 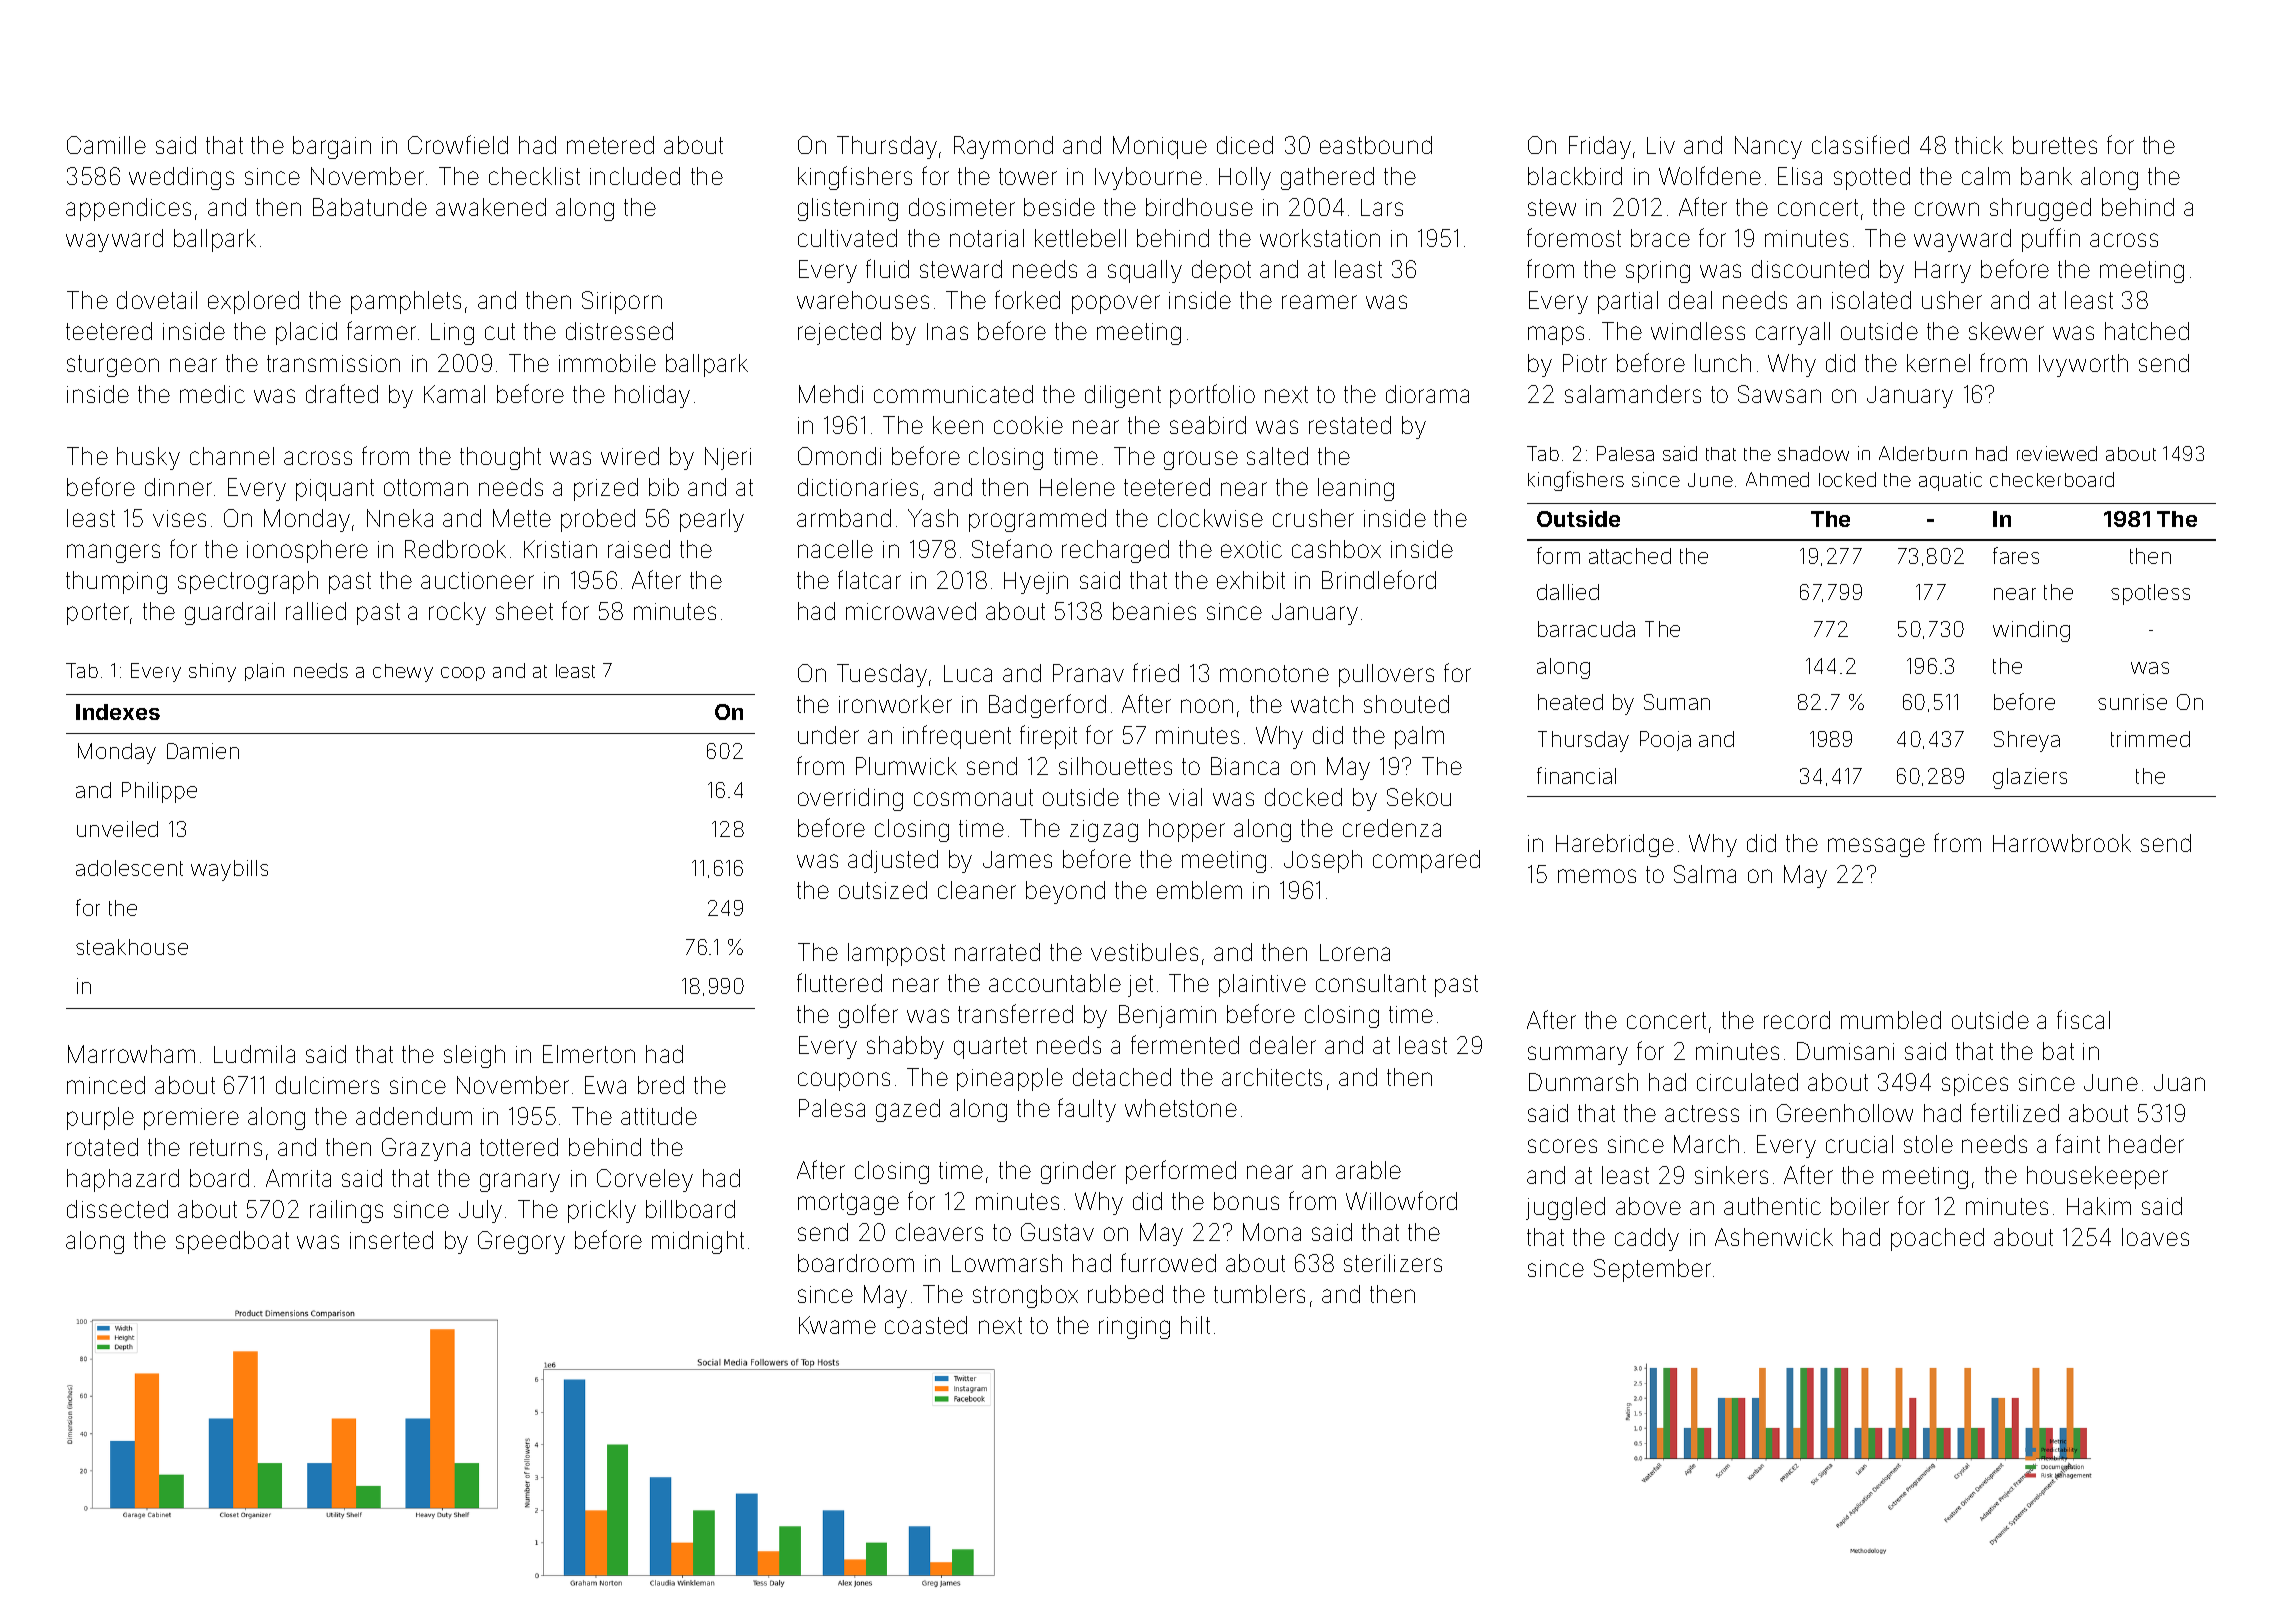 I want to click on Helene, so click(x=1077, y=487).
